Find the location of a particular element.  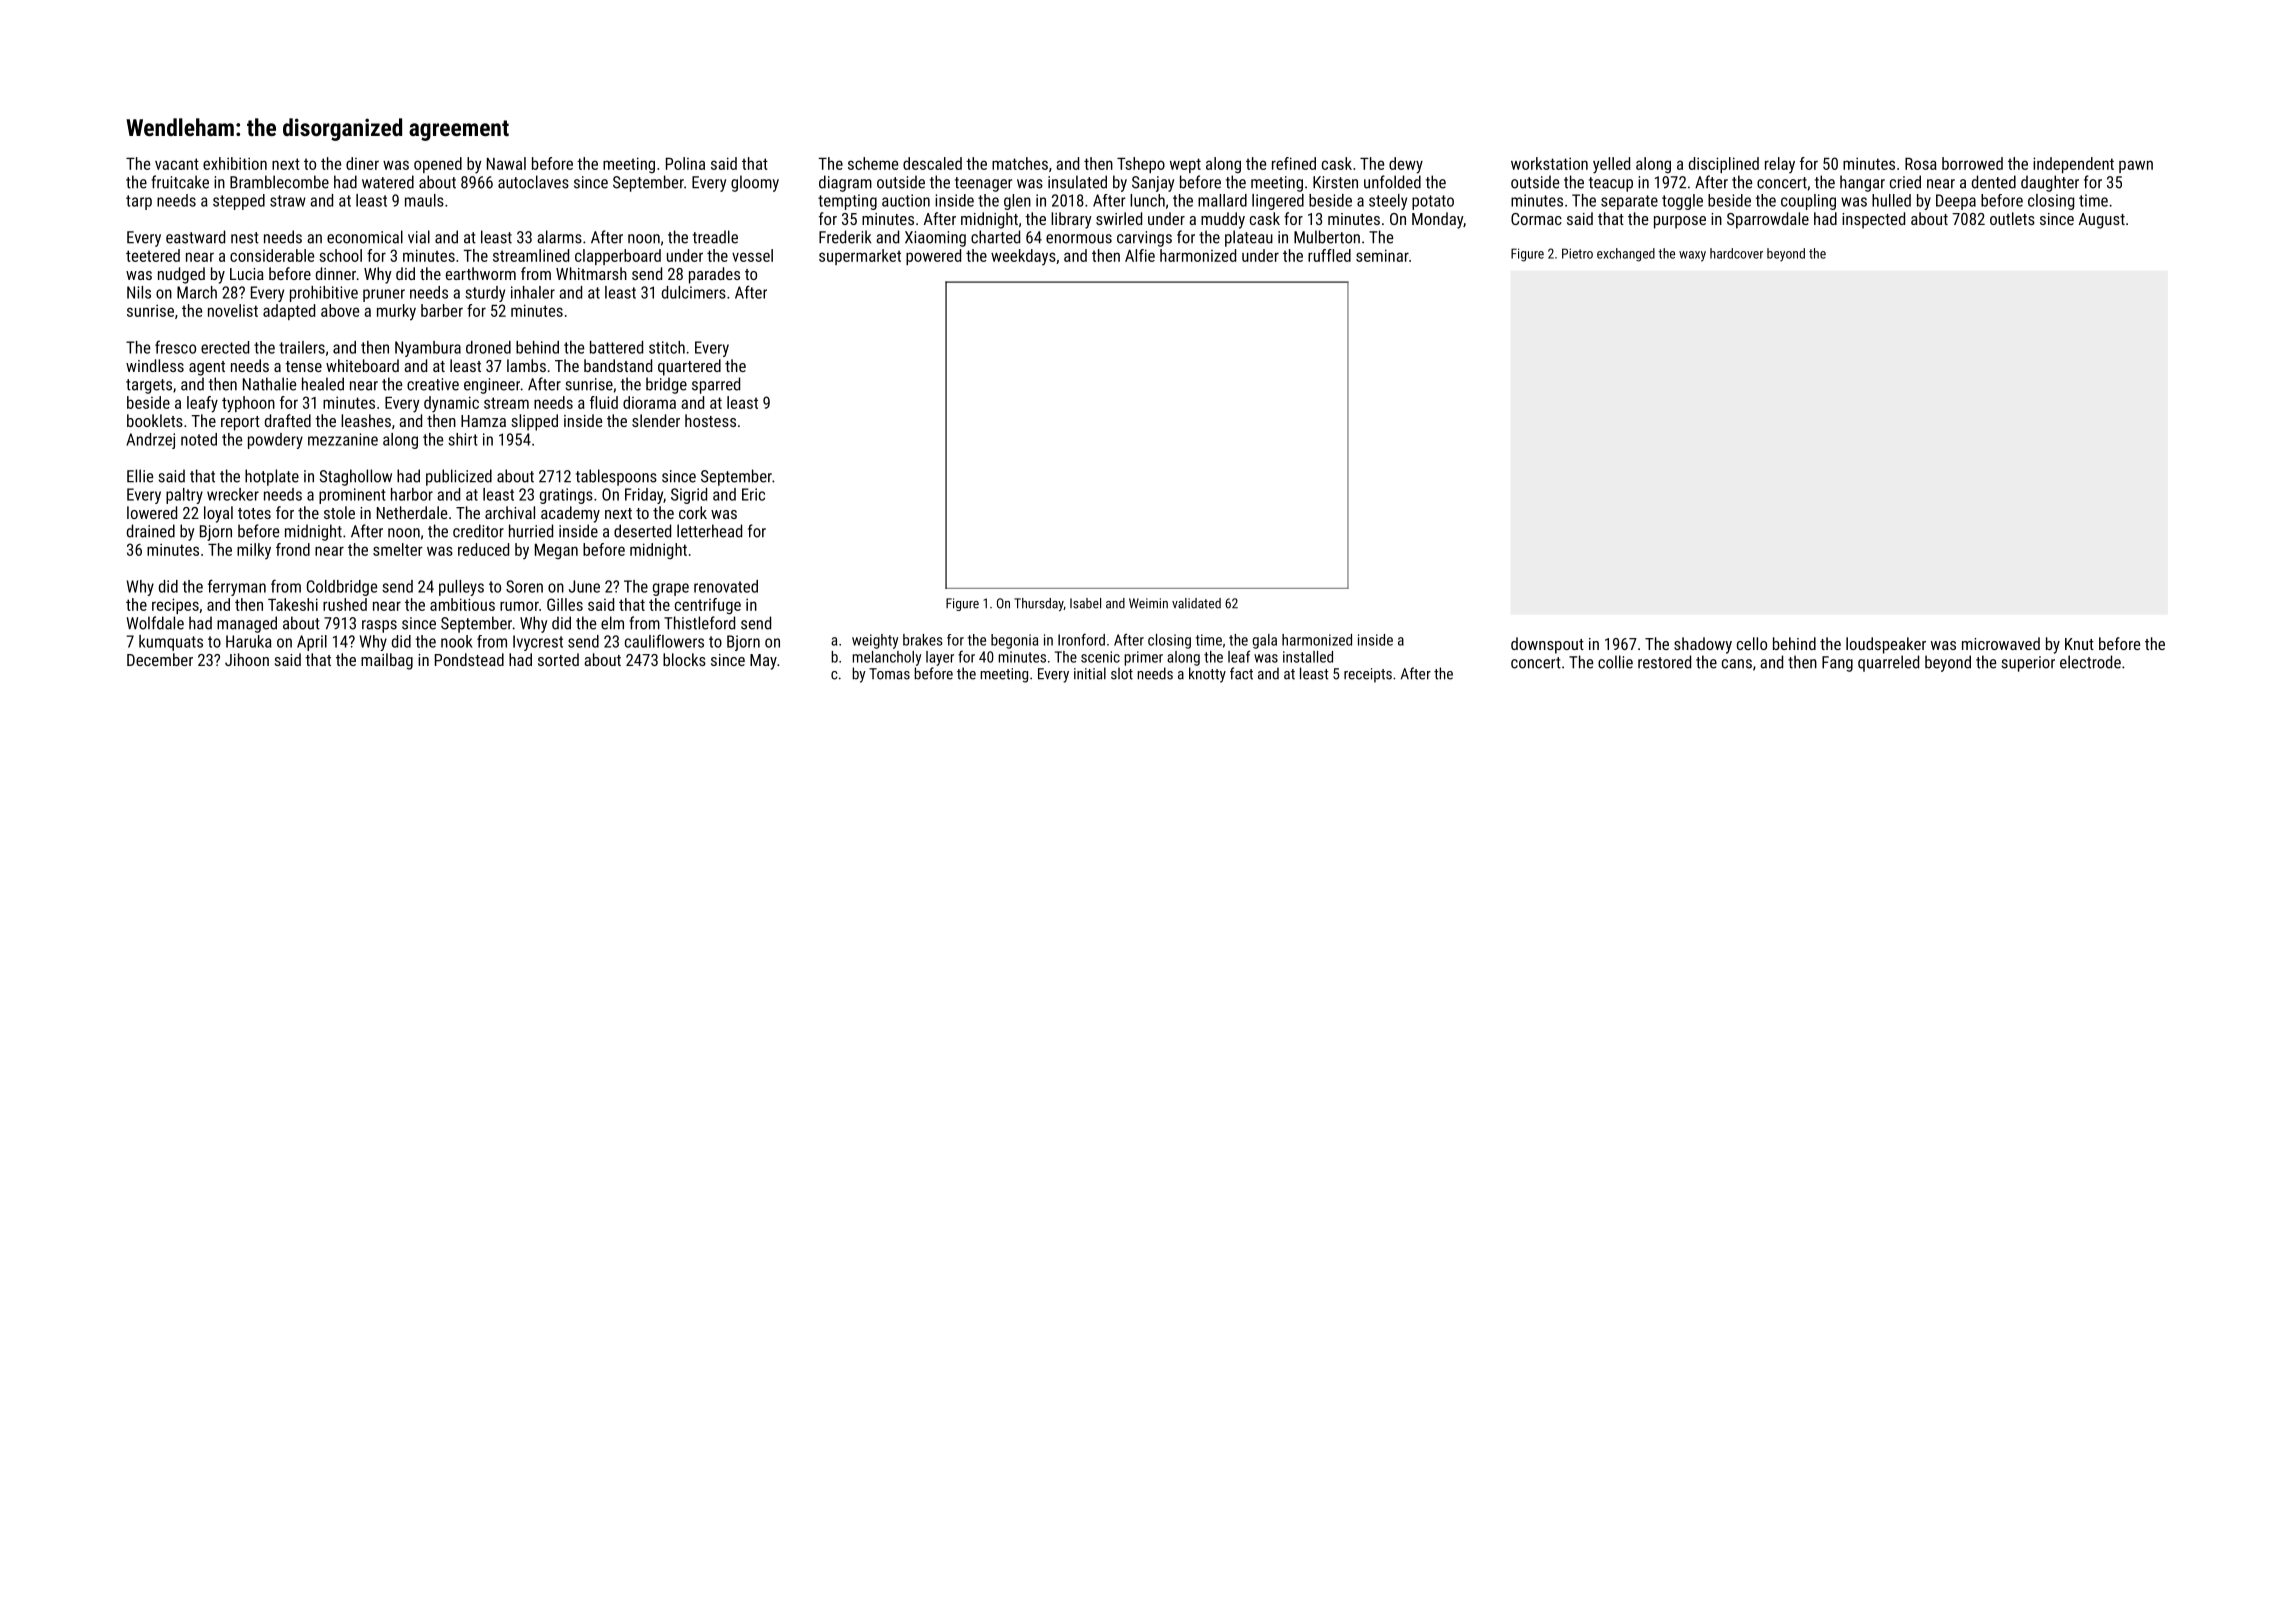

coupling is located at coordinates (1808, 202).
